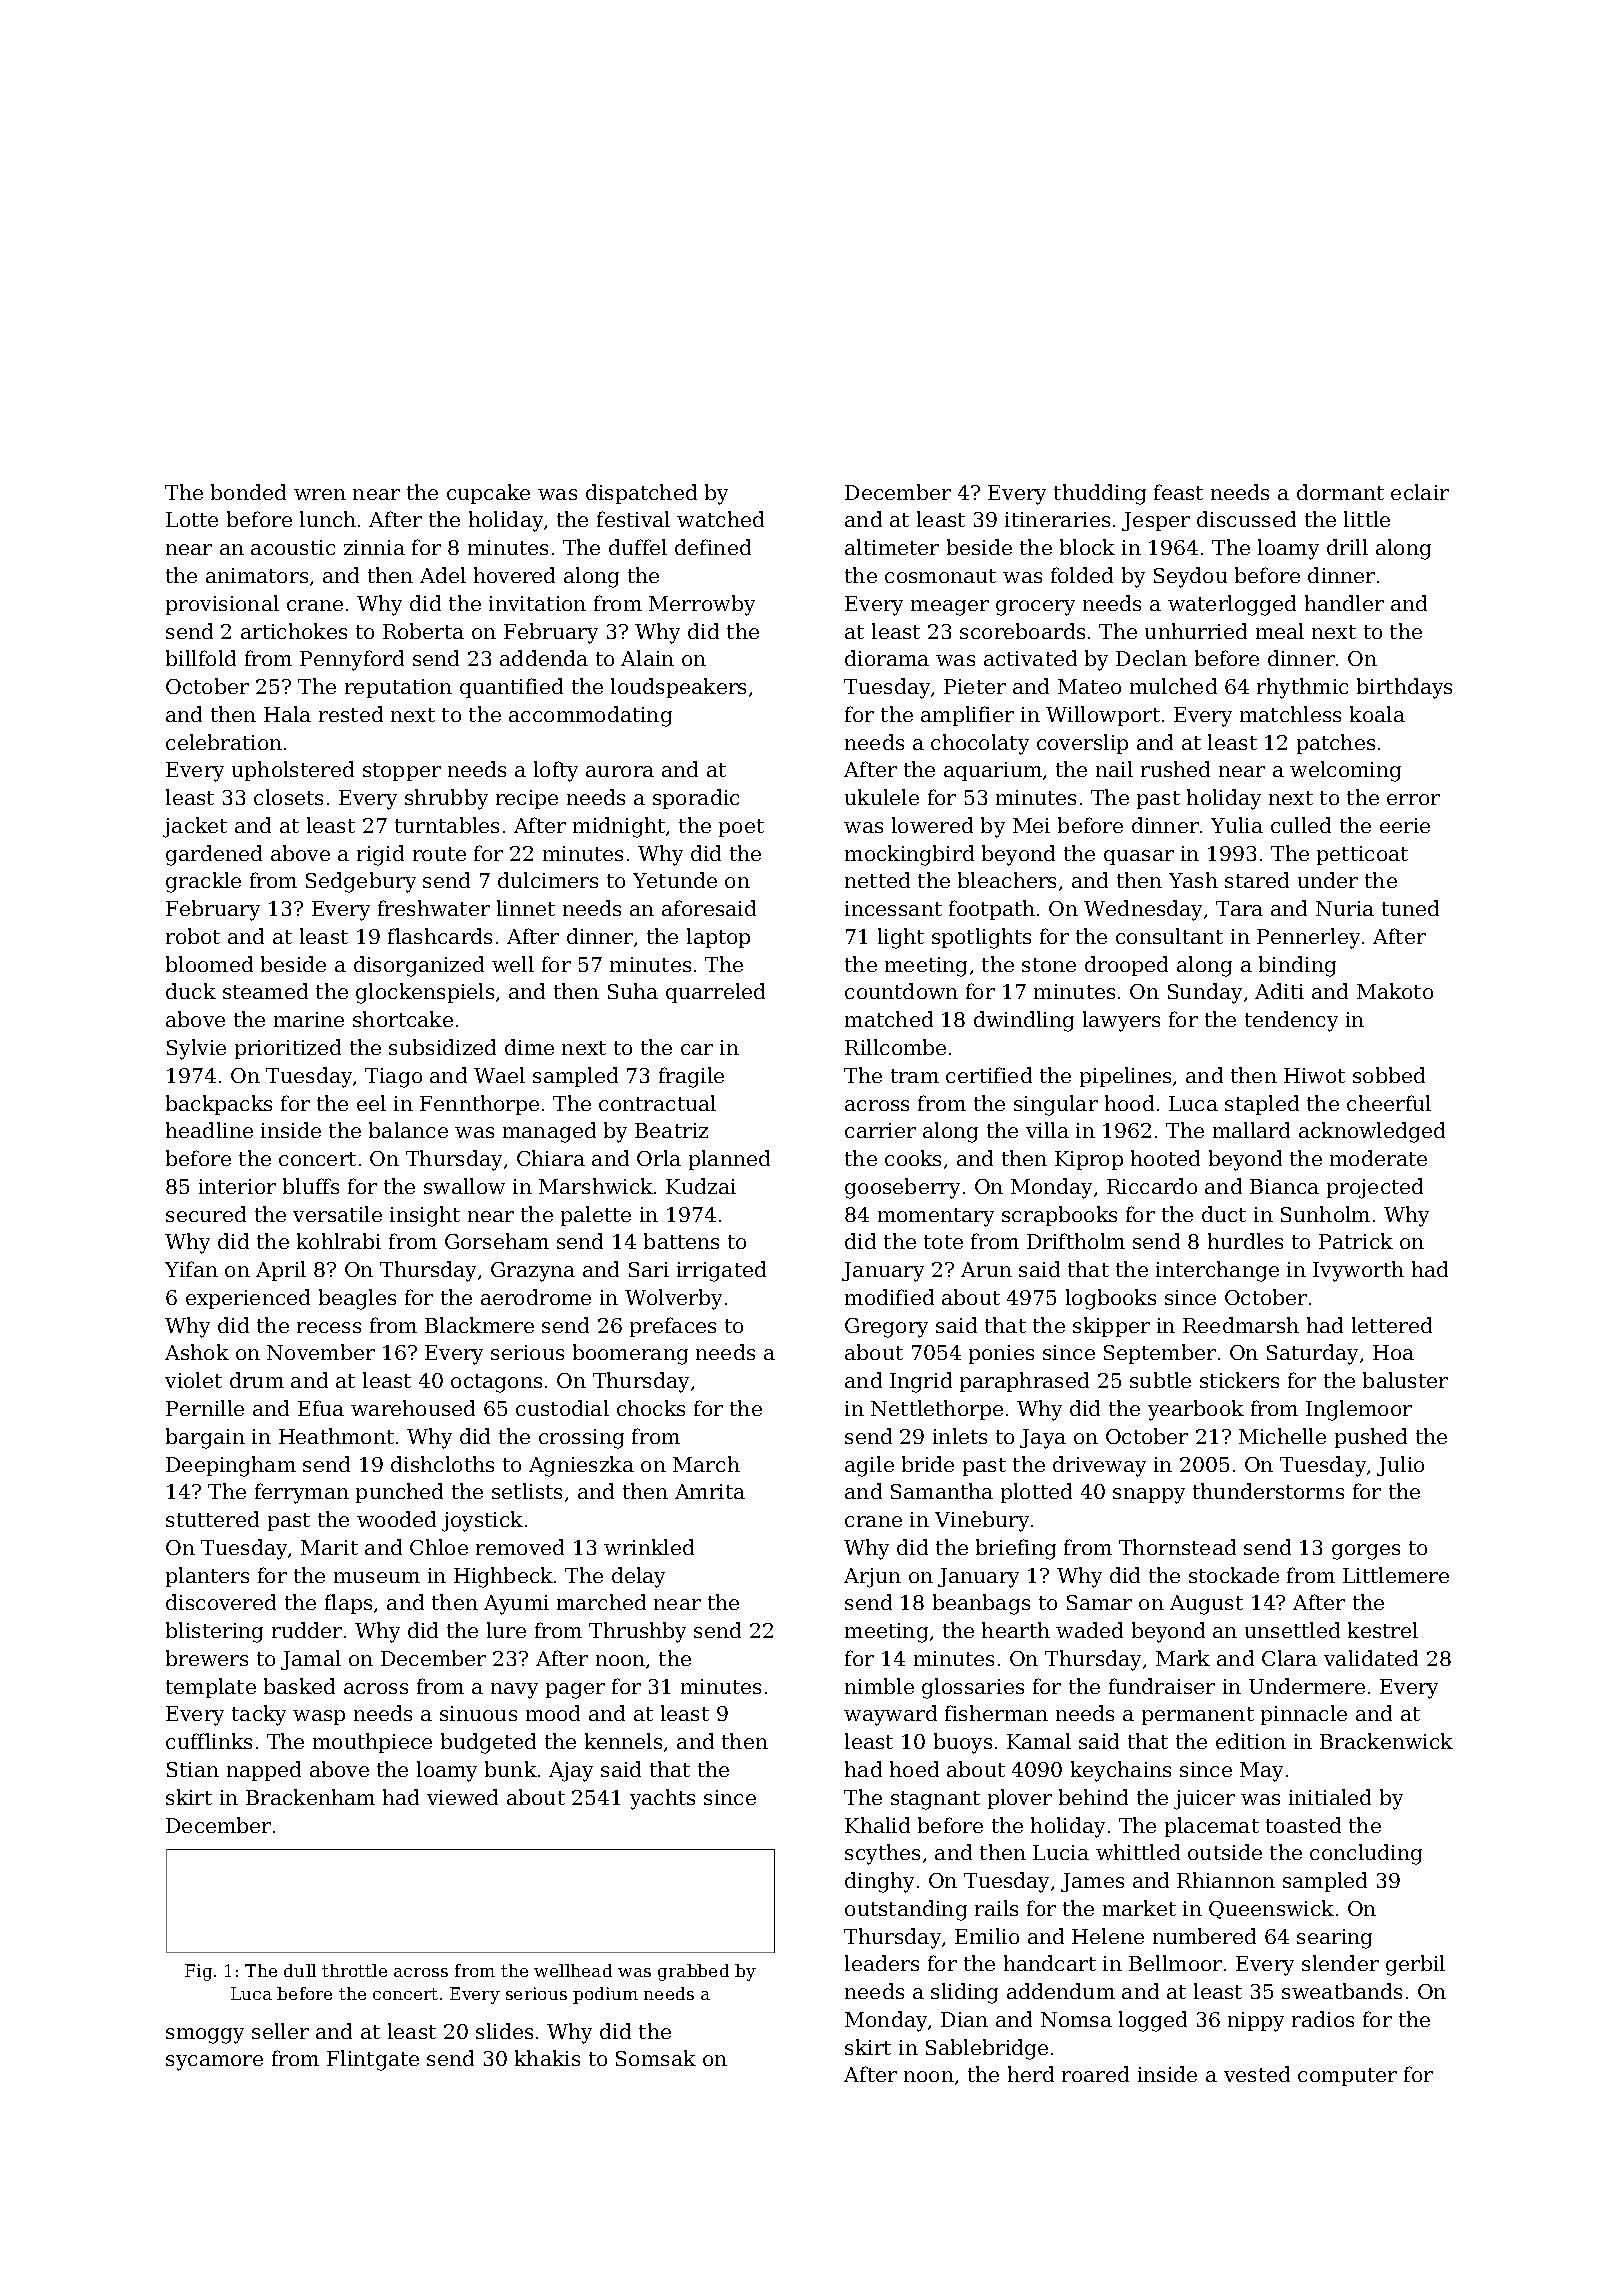 Image resolution: width=1620 pixels, height=2292 pixels. Describe the element at coordinates (641, 494) in the screenshot. I see `dispatched` at that location.
